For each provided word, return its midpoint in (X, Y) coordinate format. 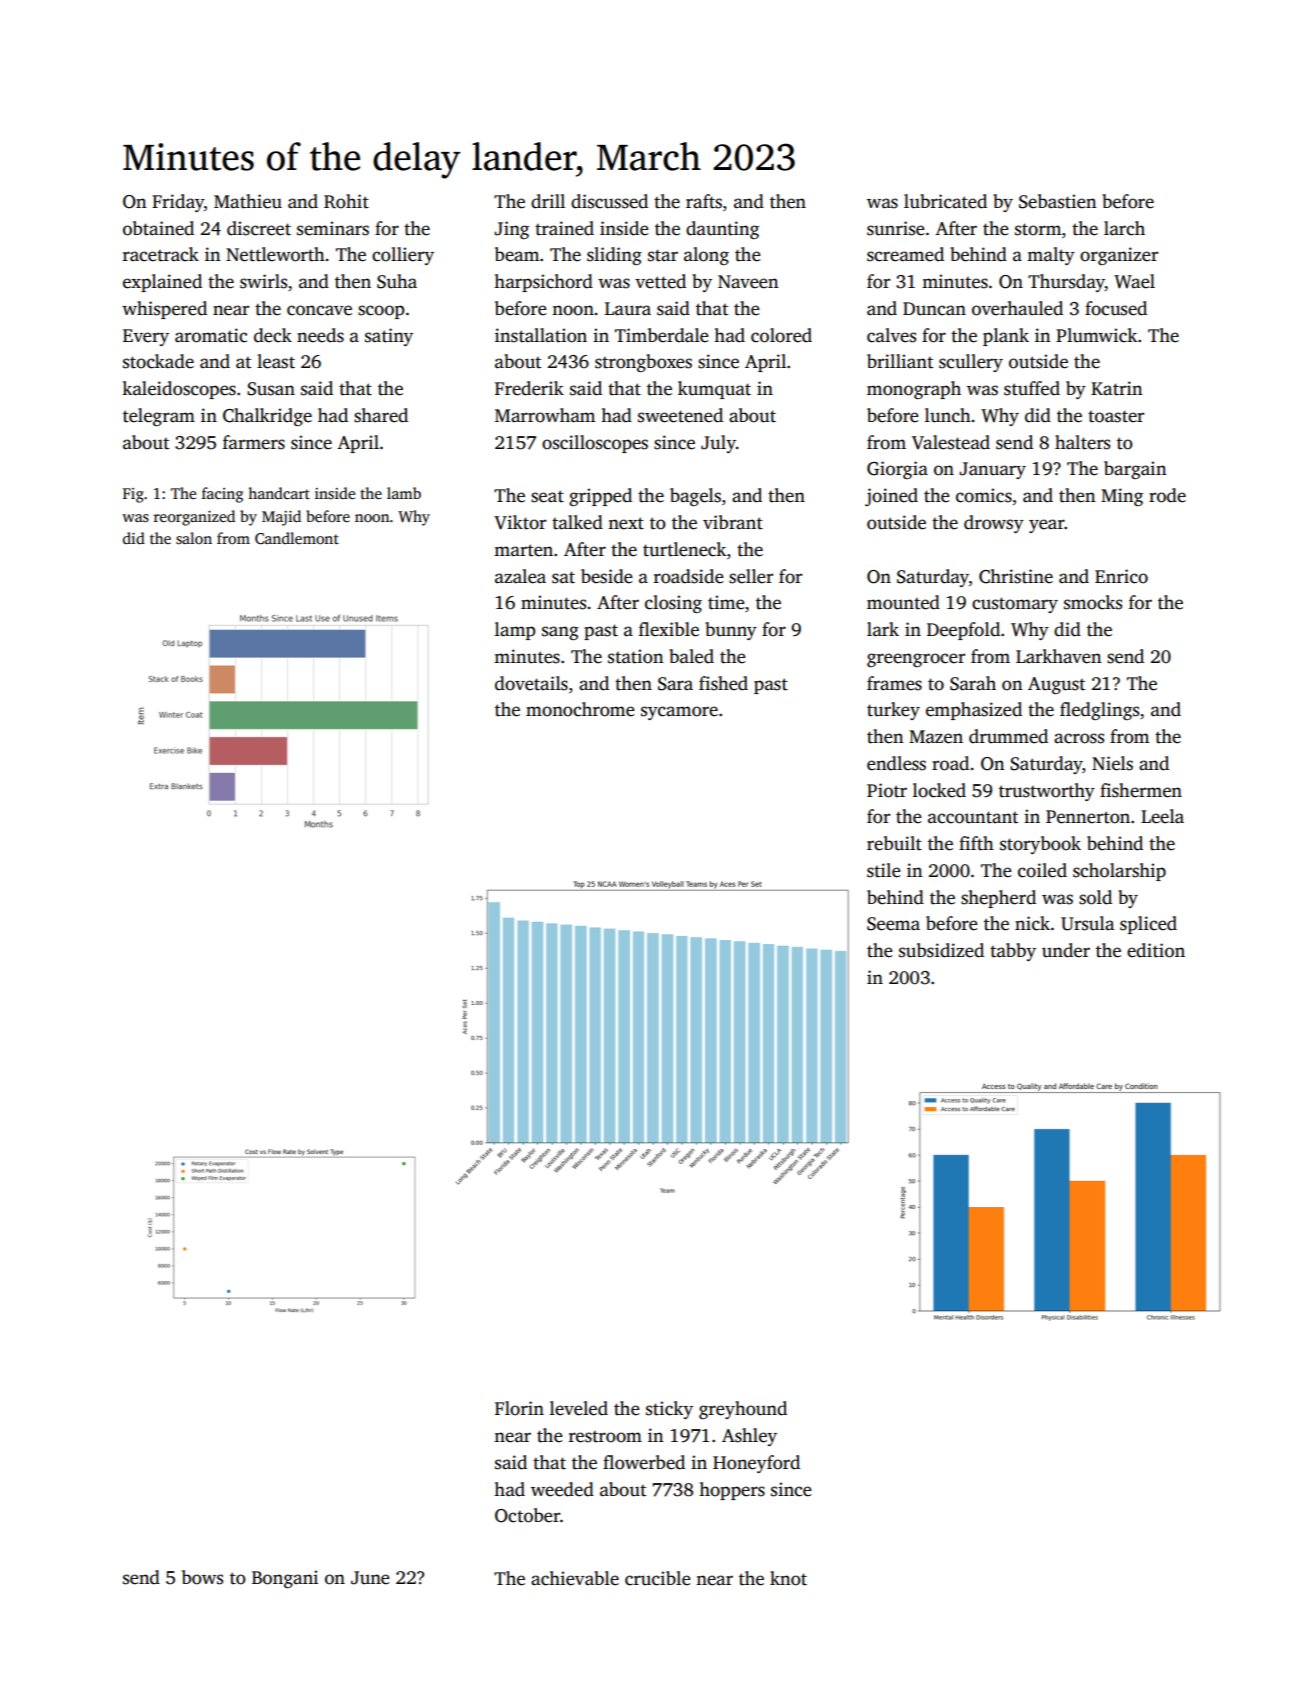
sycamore (679, 713)
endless (896, 763)
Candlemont (297, 538)
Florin (519, 1408)
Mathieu (248, 201)
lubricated (945, 201)
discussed (609, 201)
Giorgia (897, 470)
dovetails (531, 683)
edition (1156, 950)
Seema (893, 924)
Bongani (285, 1579)
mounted (903, 602)
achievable (575, 1578)
